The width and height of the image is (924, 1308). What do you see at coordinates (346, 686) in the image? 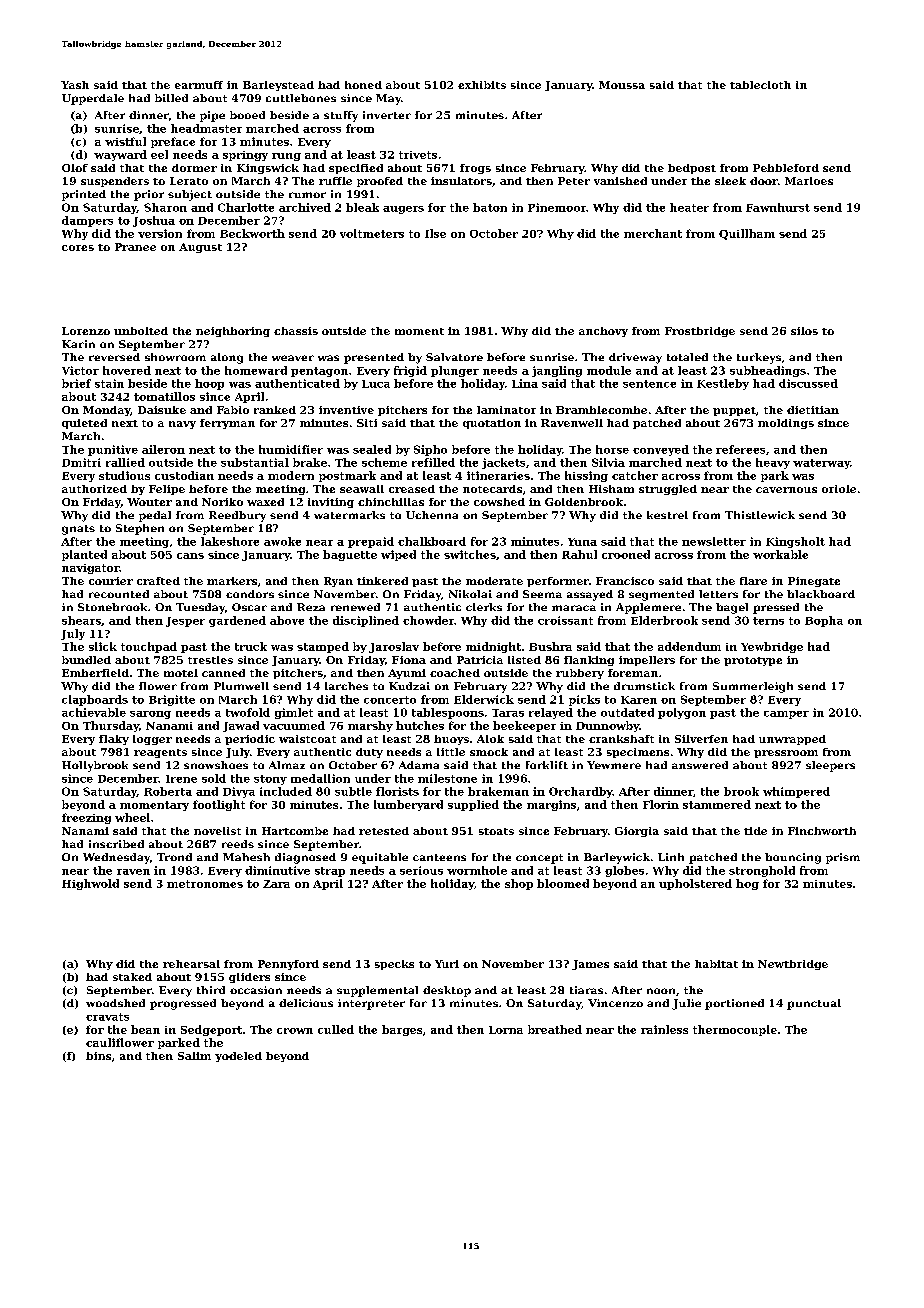
I see `larches` at bounding box center [346, 686].
